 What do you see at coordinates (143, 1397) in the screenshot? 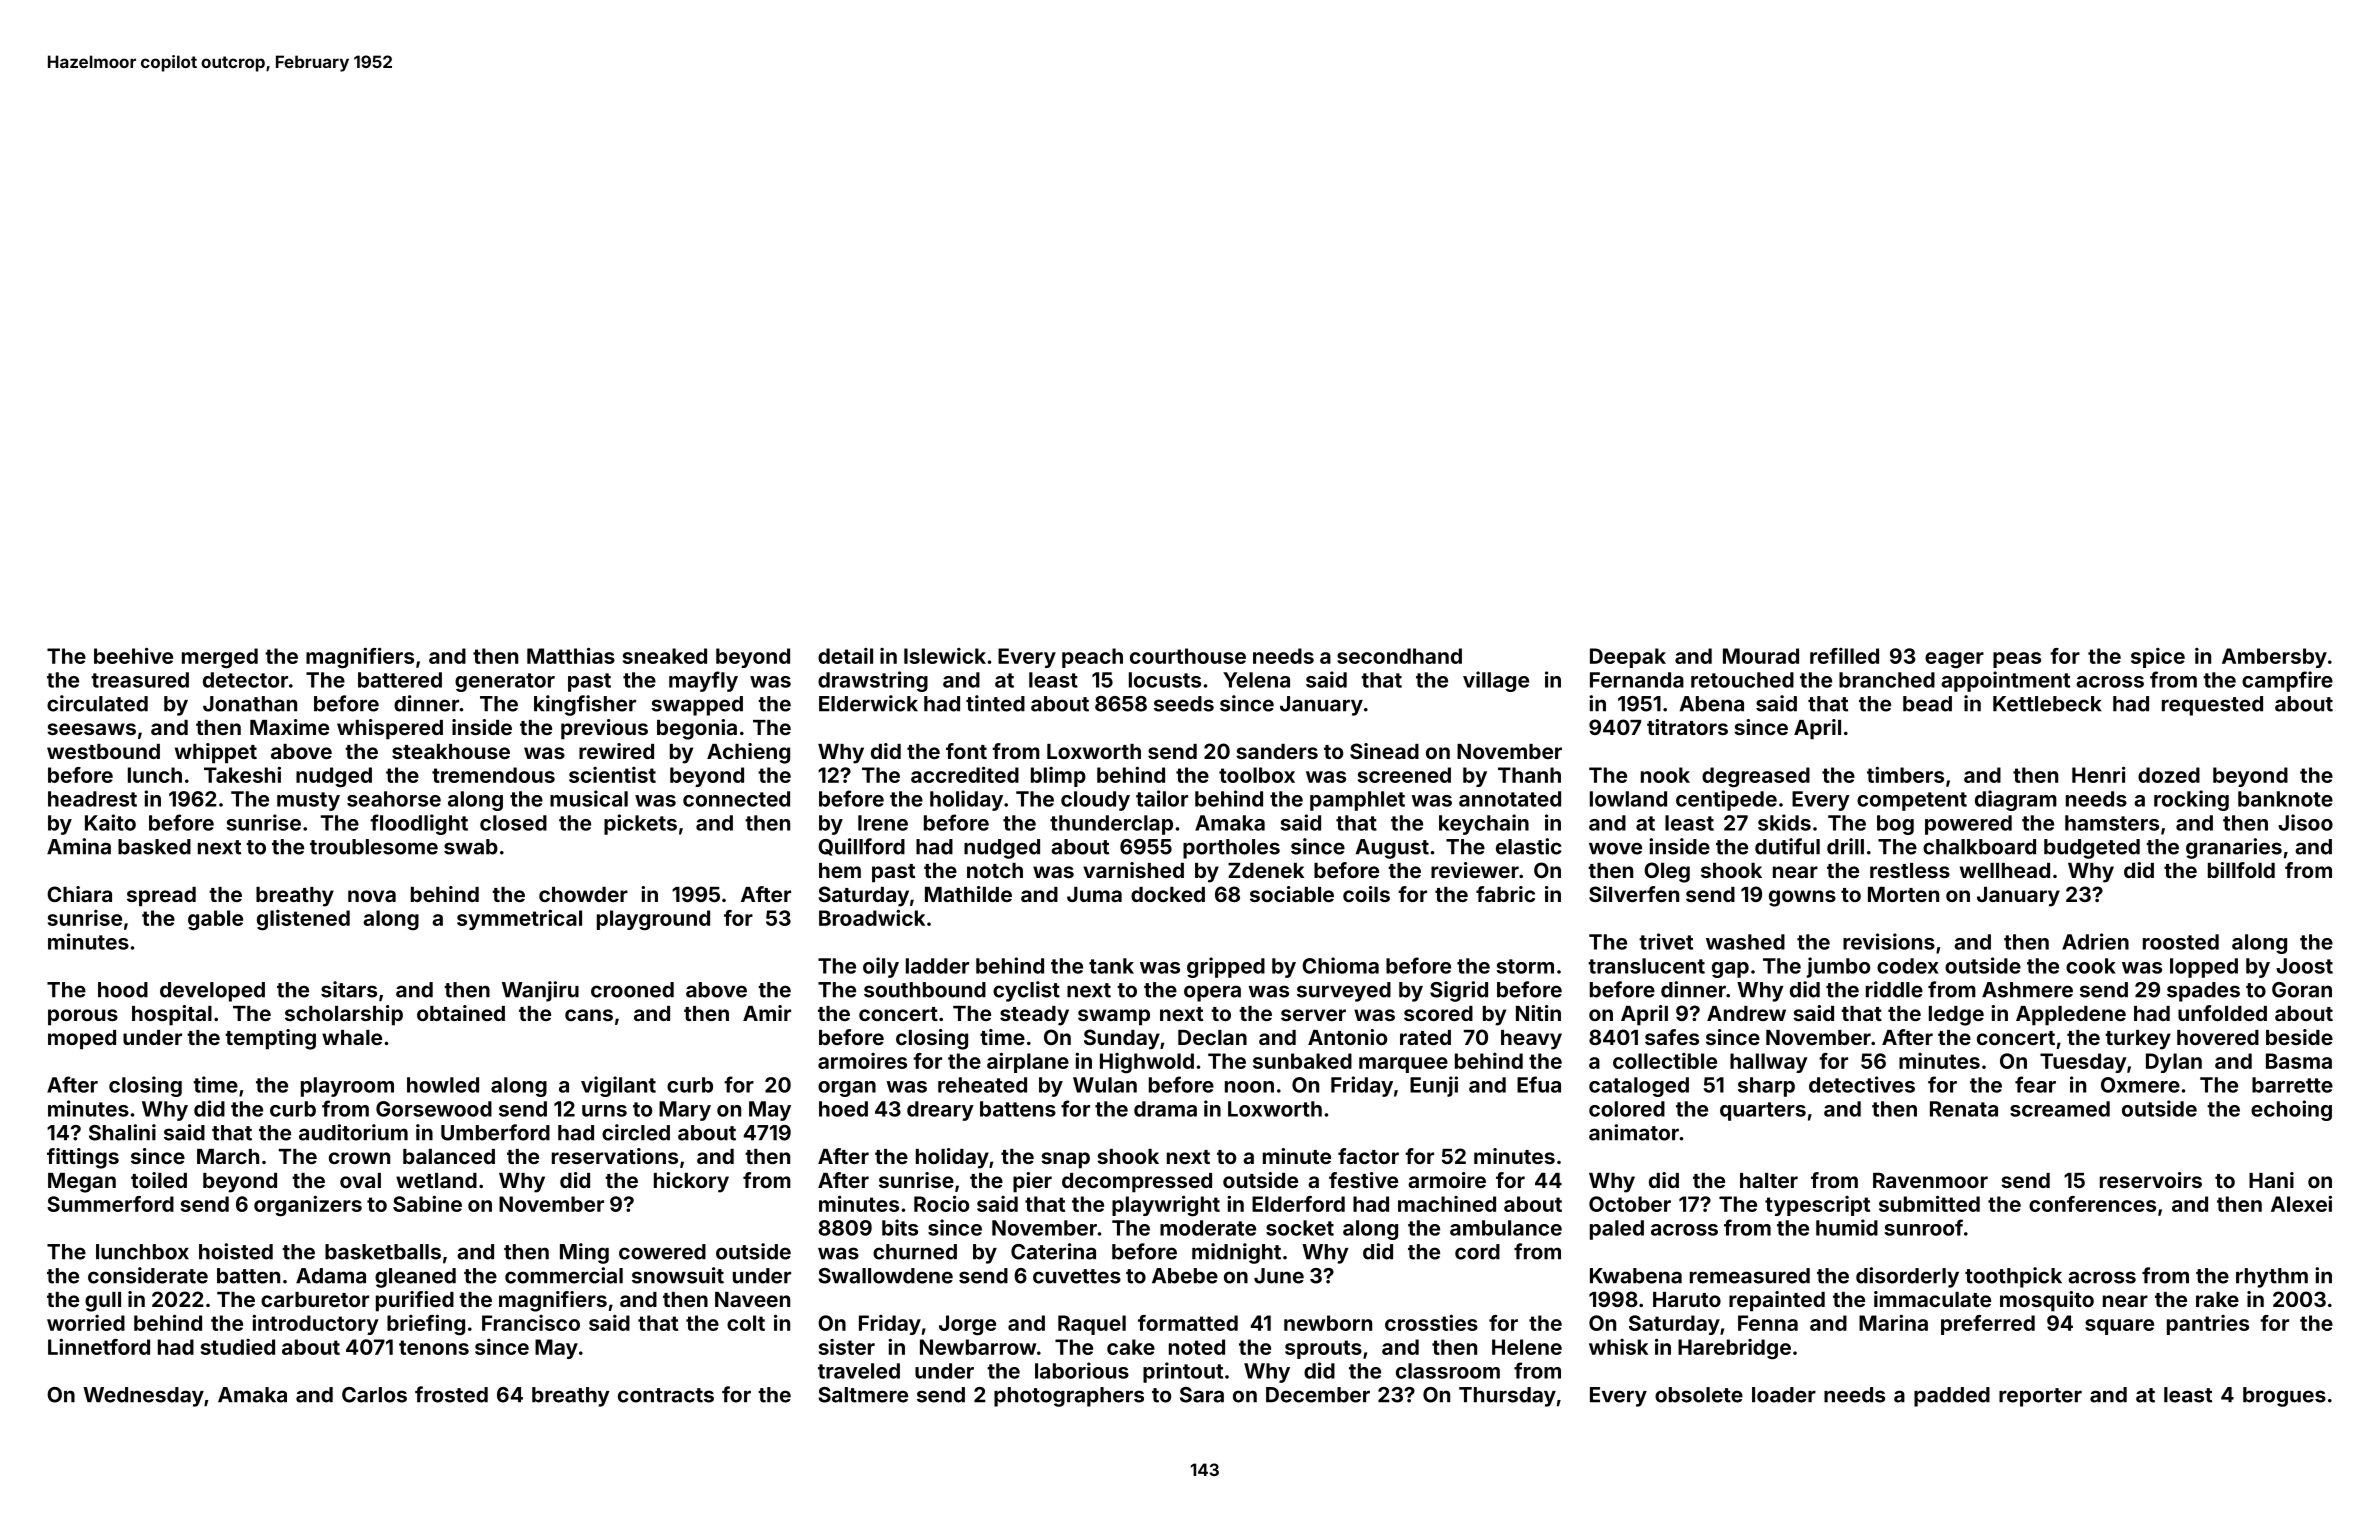
I see `Wednesday` at bounding box center [143, 1397].
